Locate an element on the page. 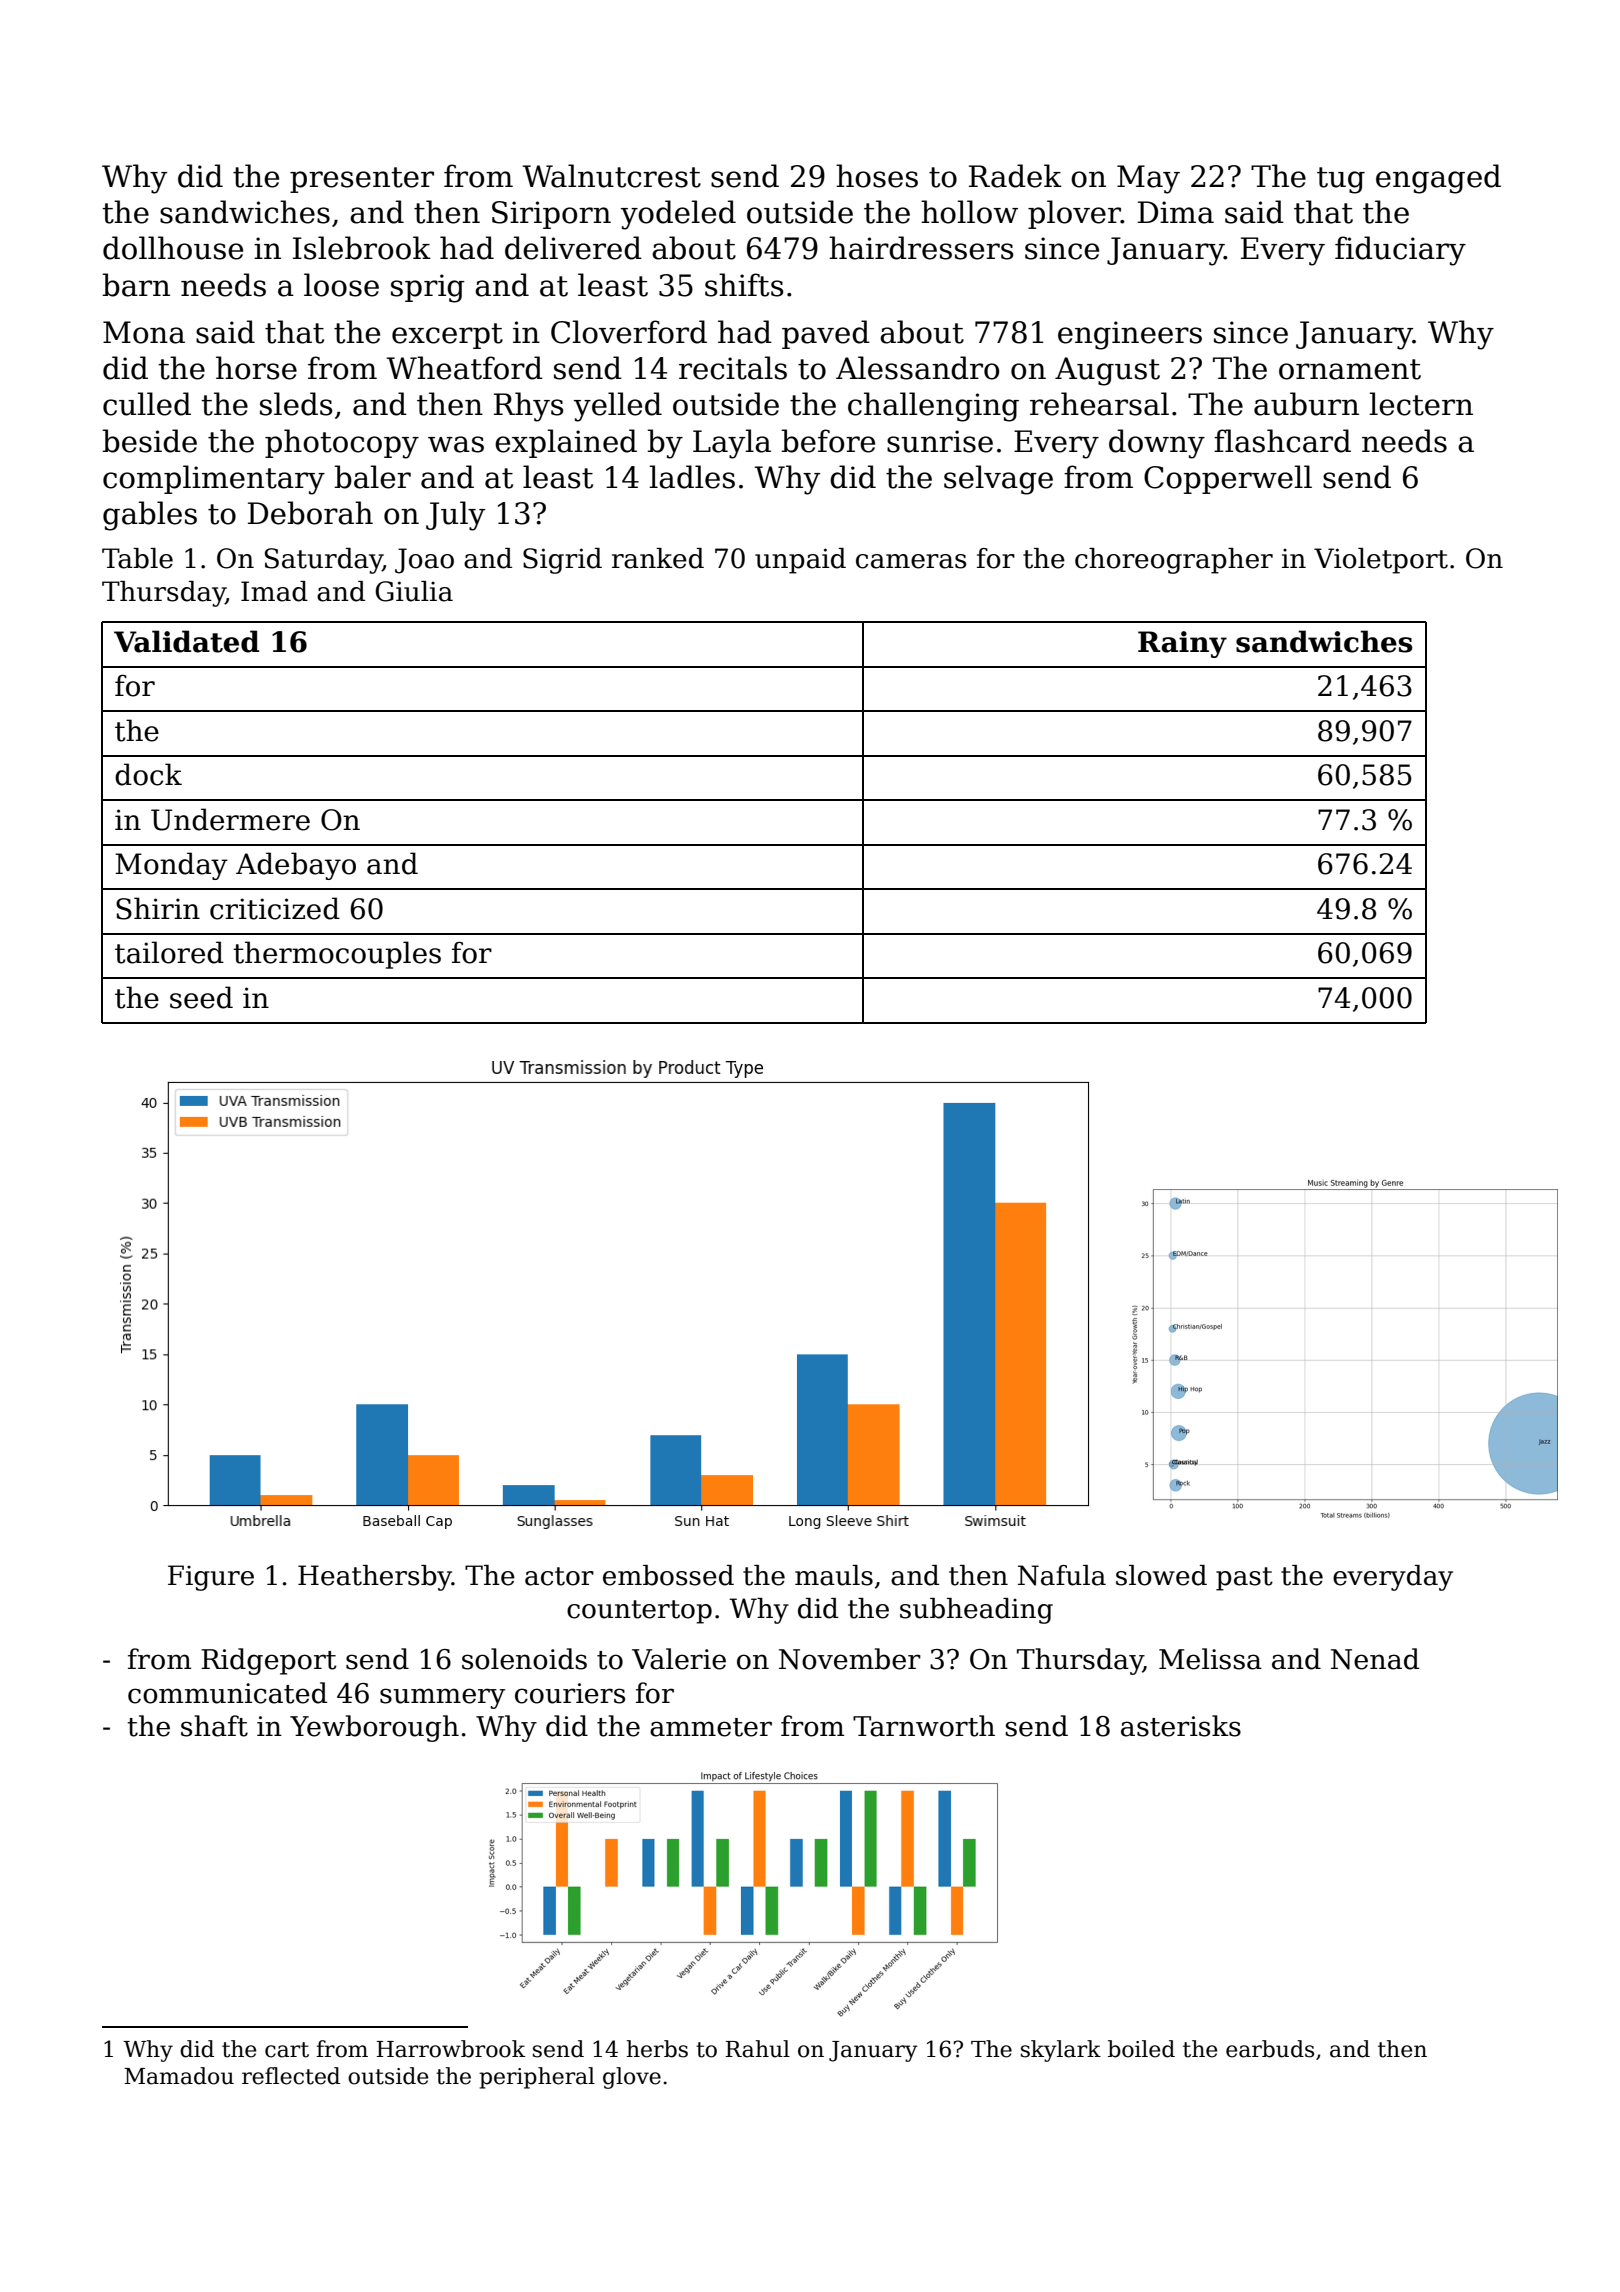 Image resolution: width=1620 pixels, height=2292 pixels. Mamadou is located at coordinates (179, 2076).
